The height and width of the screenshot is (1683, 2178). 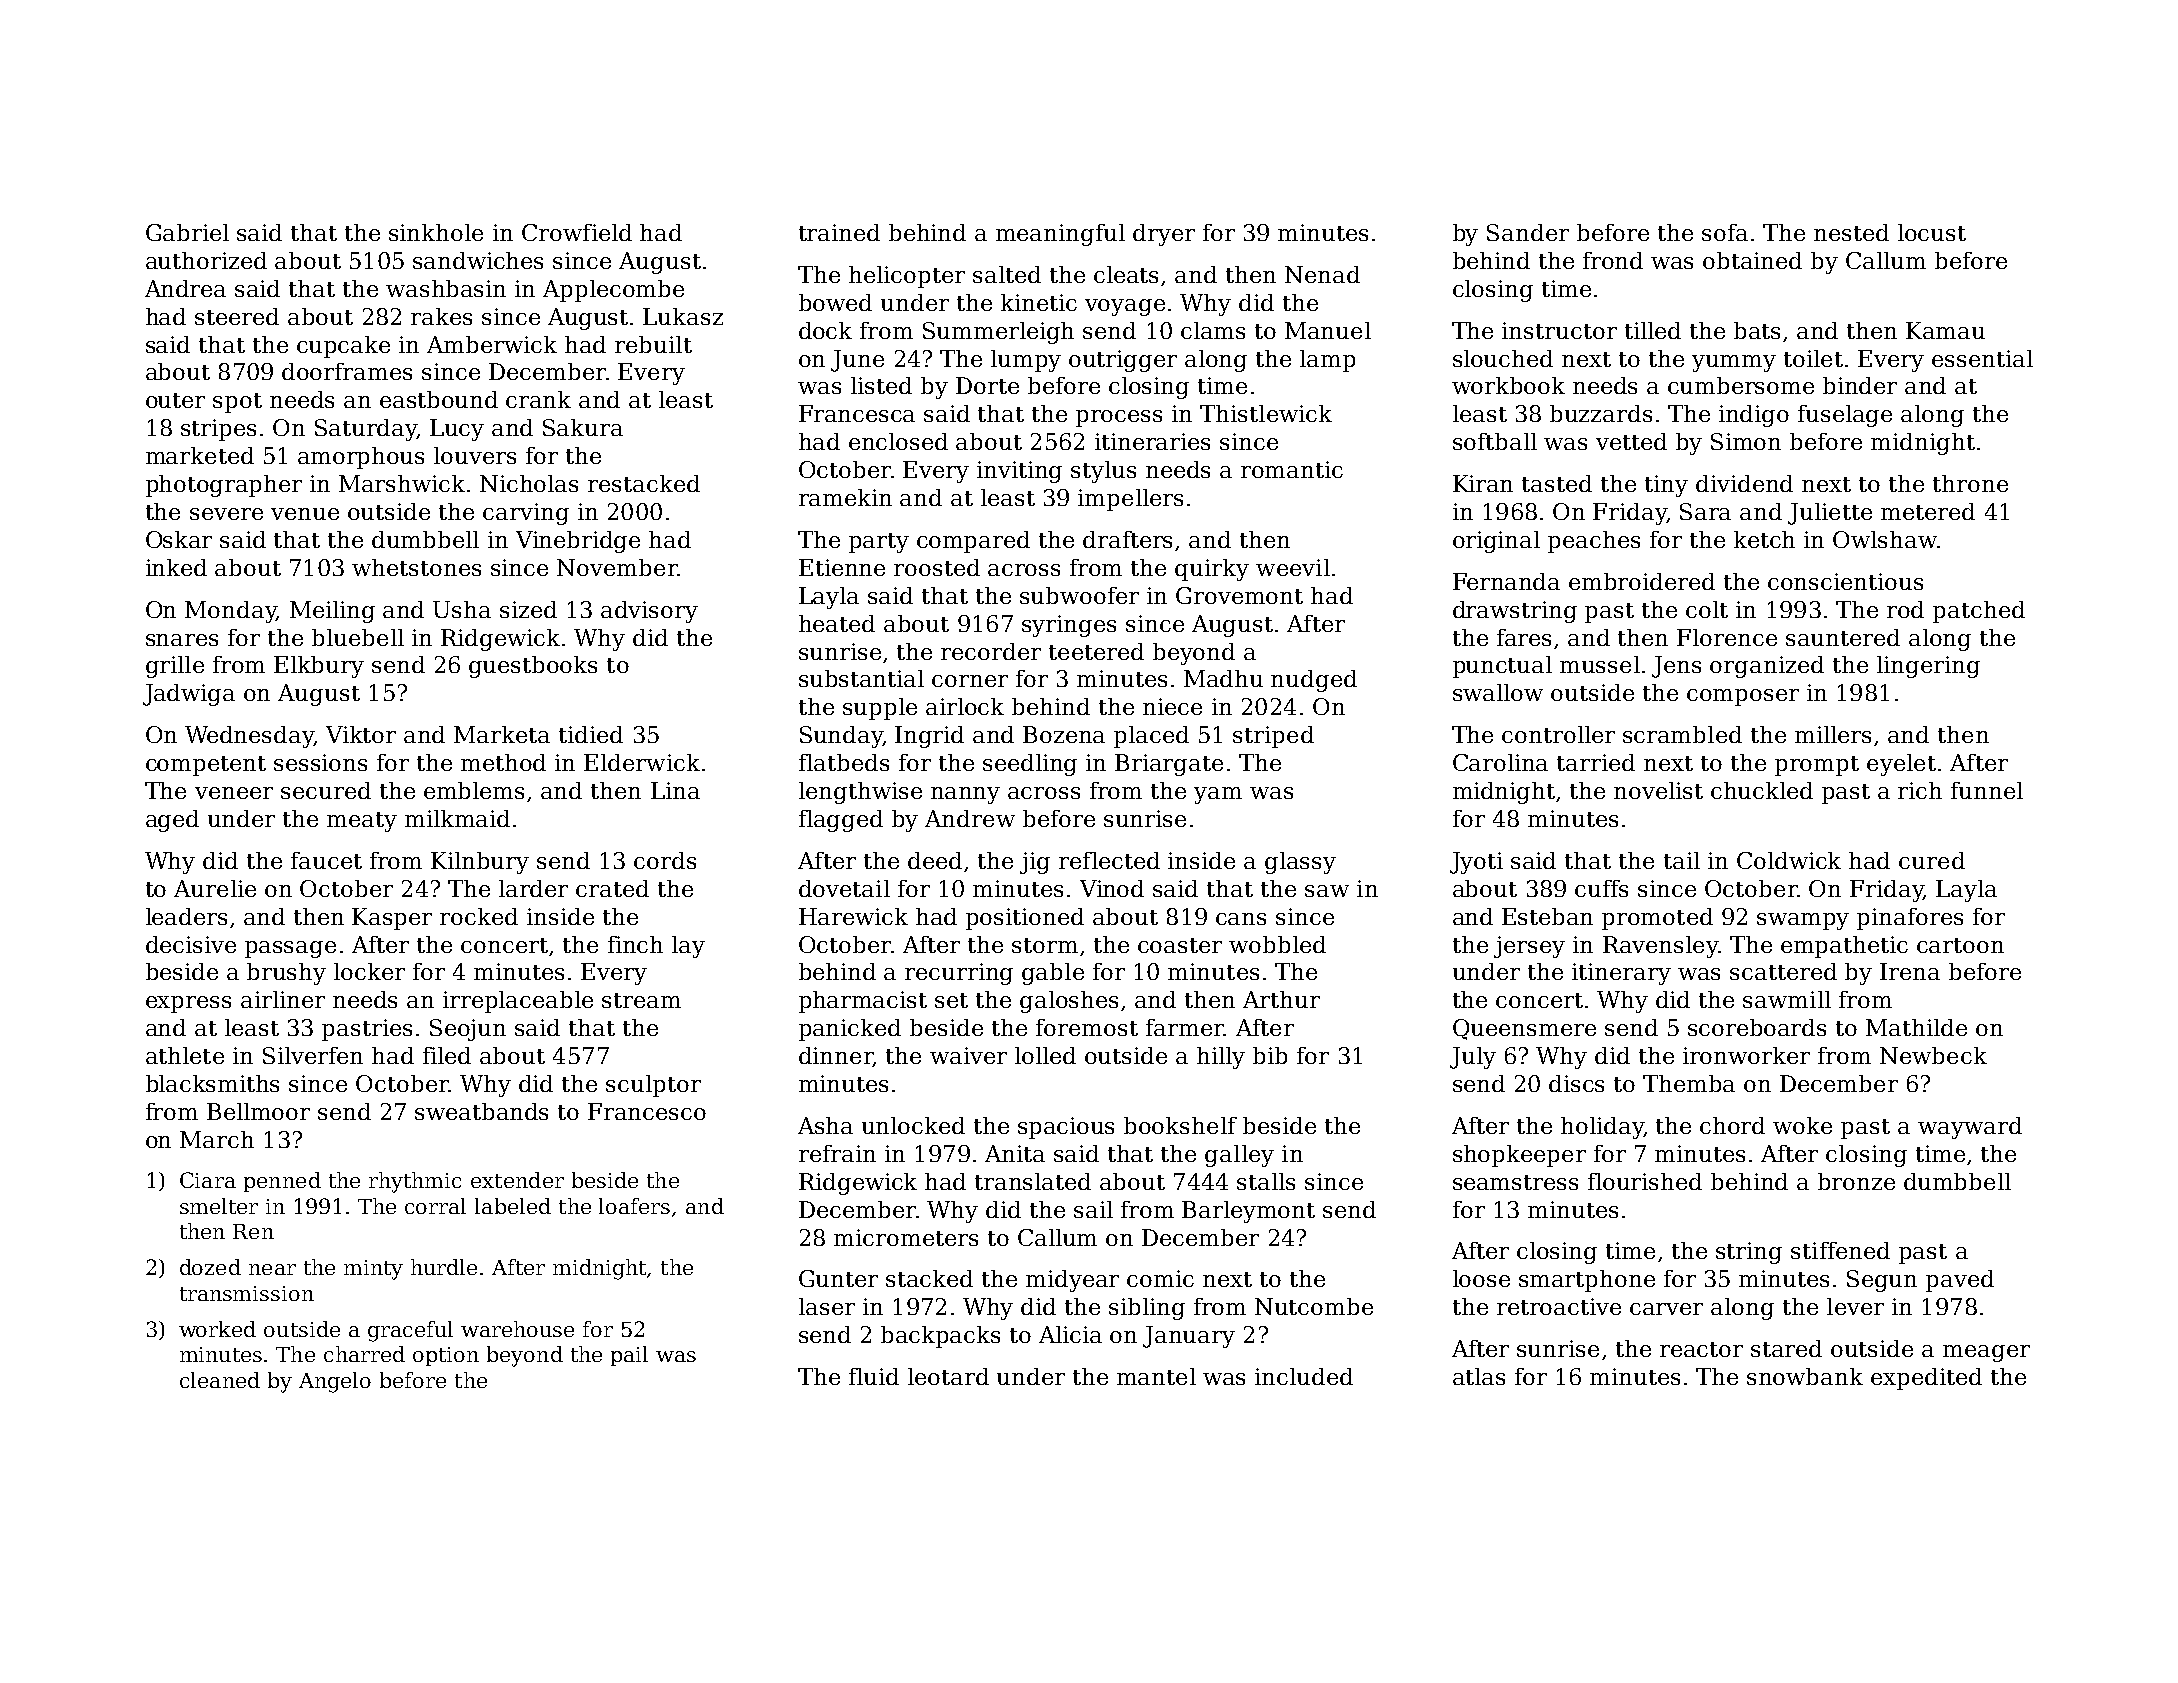 What do you see at coordinates (1926, 1379) in the screenshot?
I see `expedited` at bounding box center [1926, 1379].
